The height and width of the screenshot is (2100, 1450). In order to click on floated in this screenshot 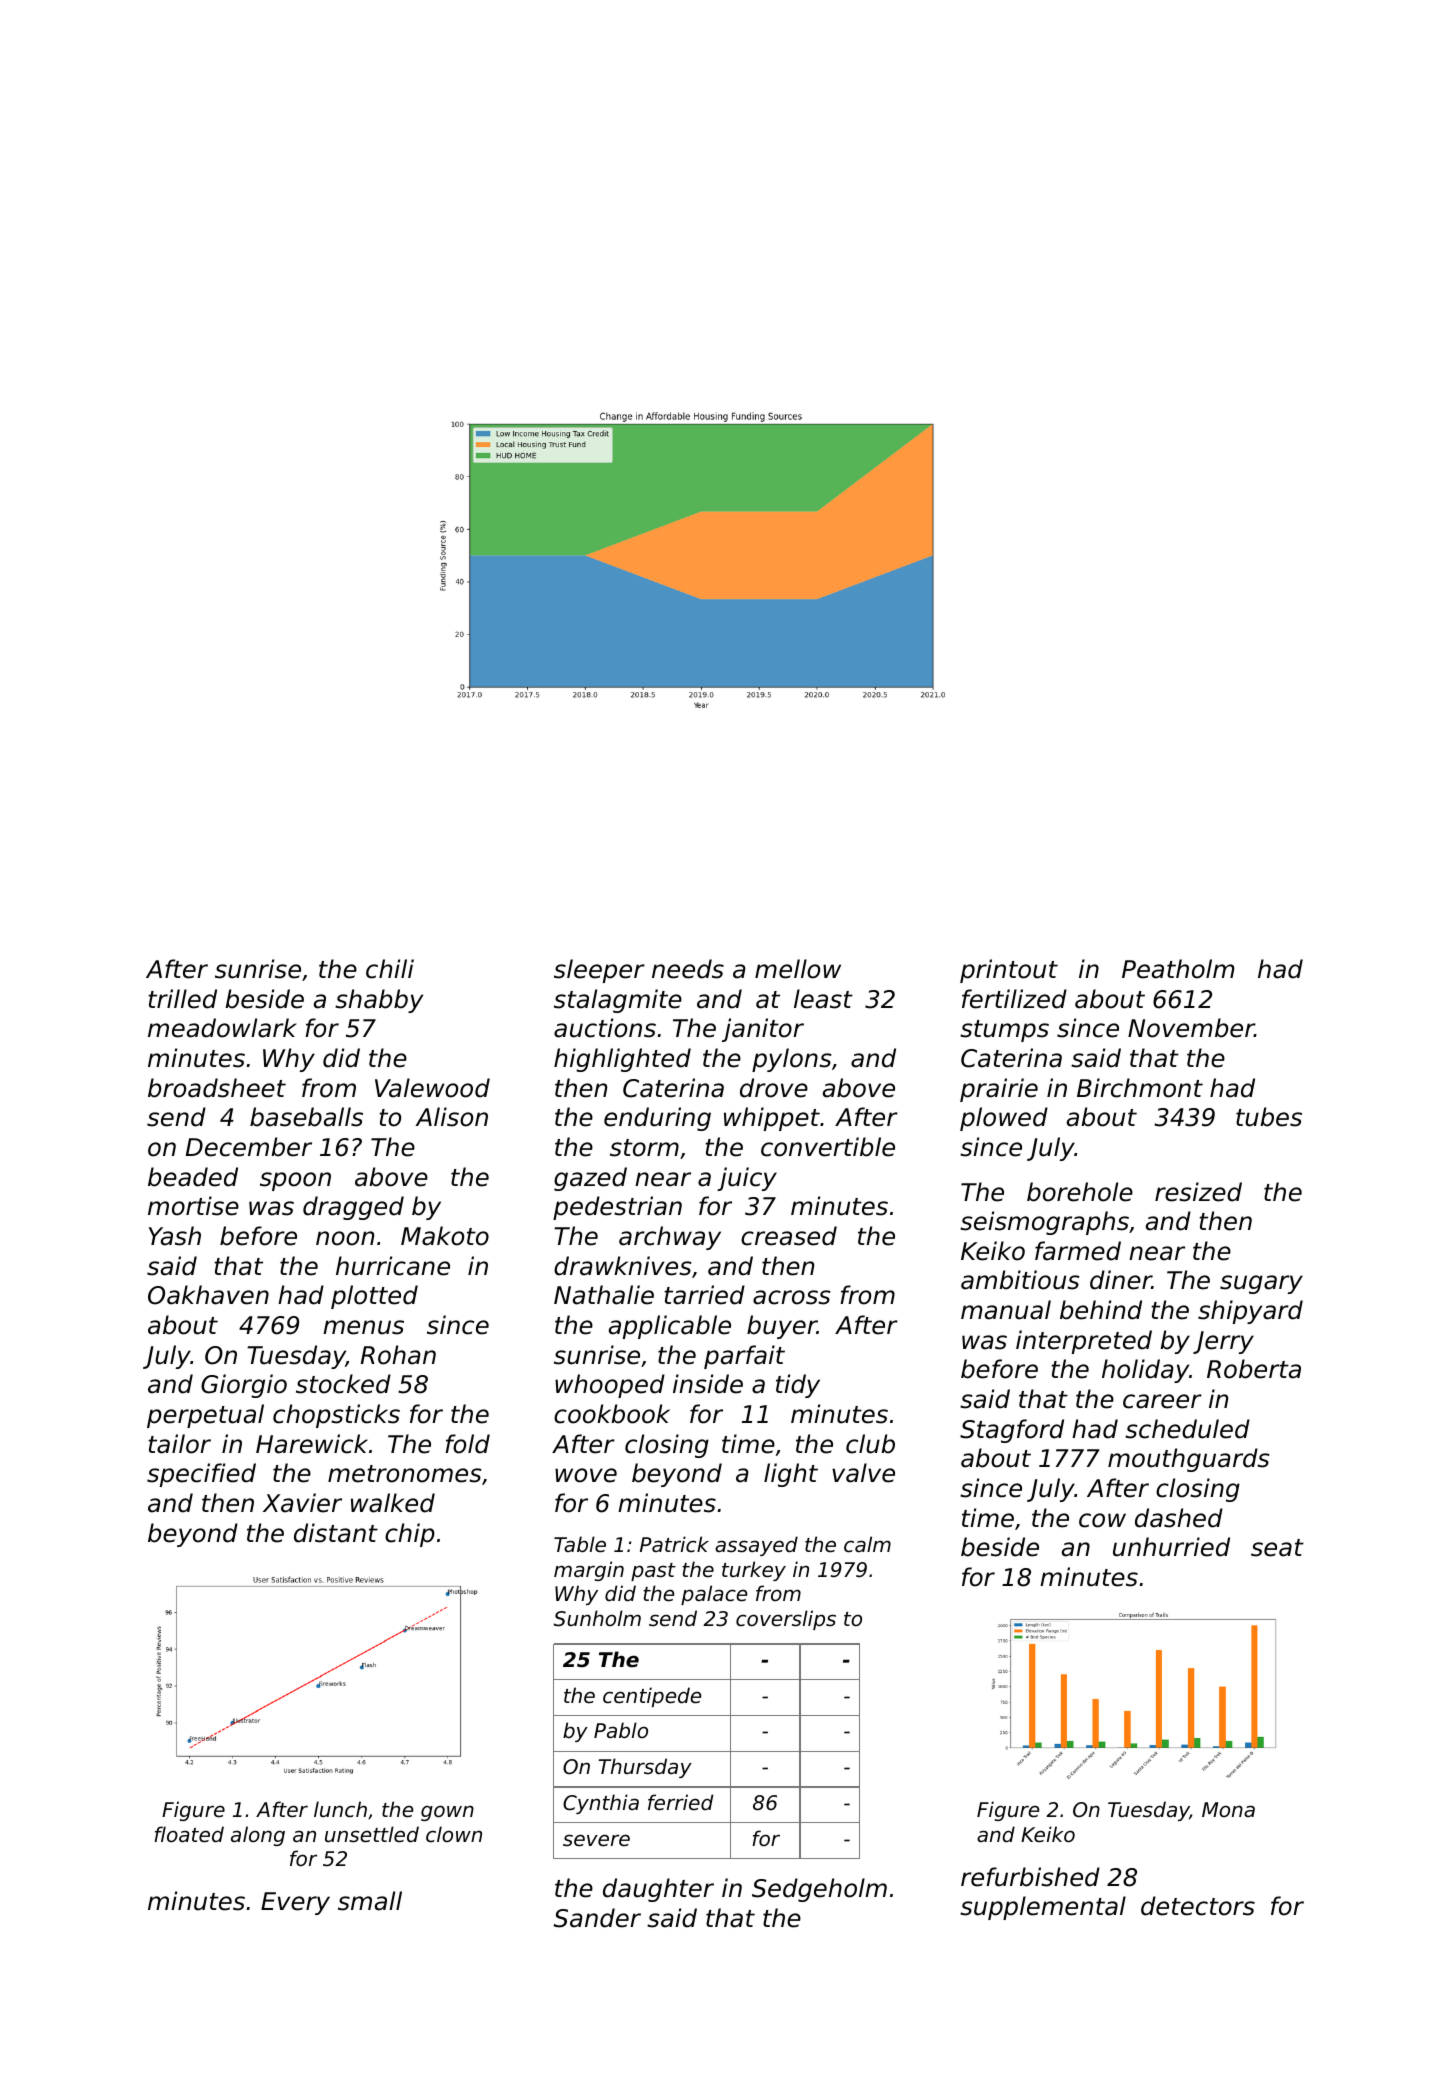, I will do `click(189, 1834)`.
